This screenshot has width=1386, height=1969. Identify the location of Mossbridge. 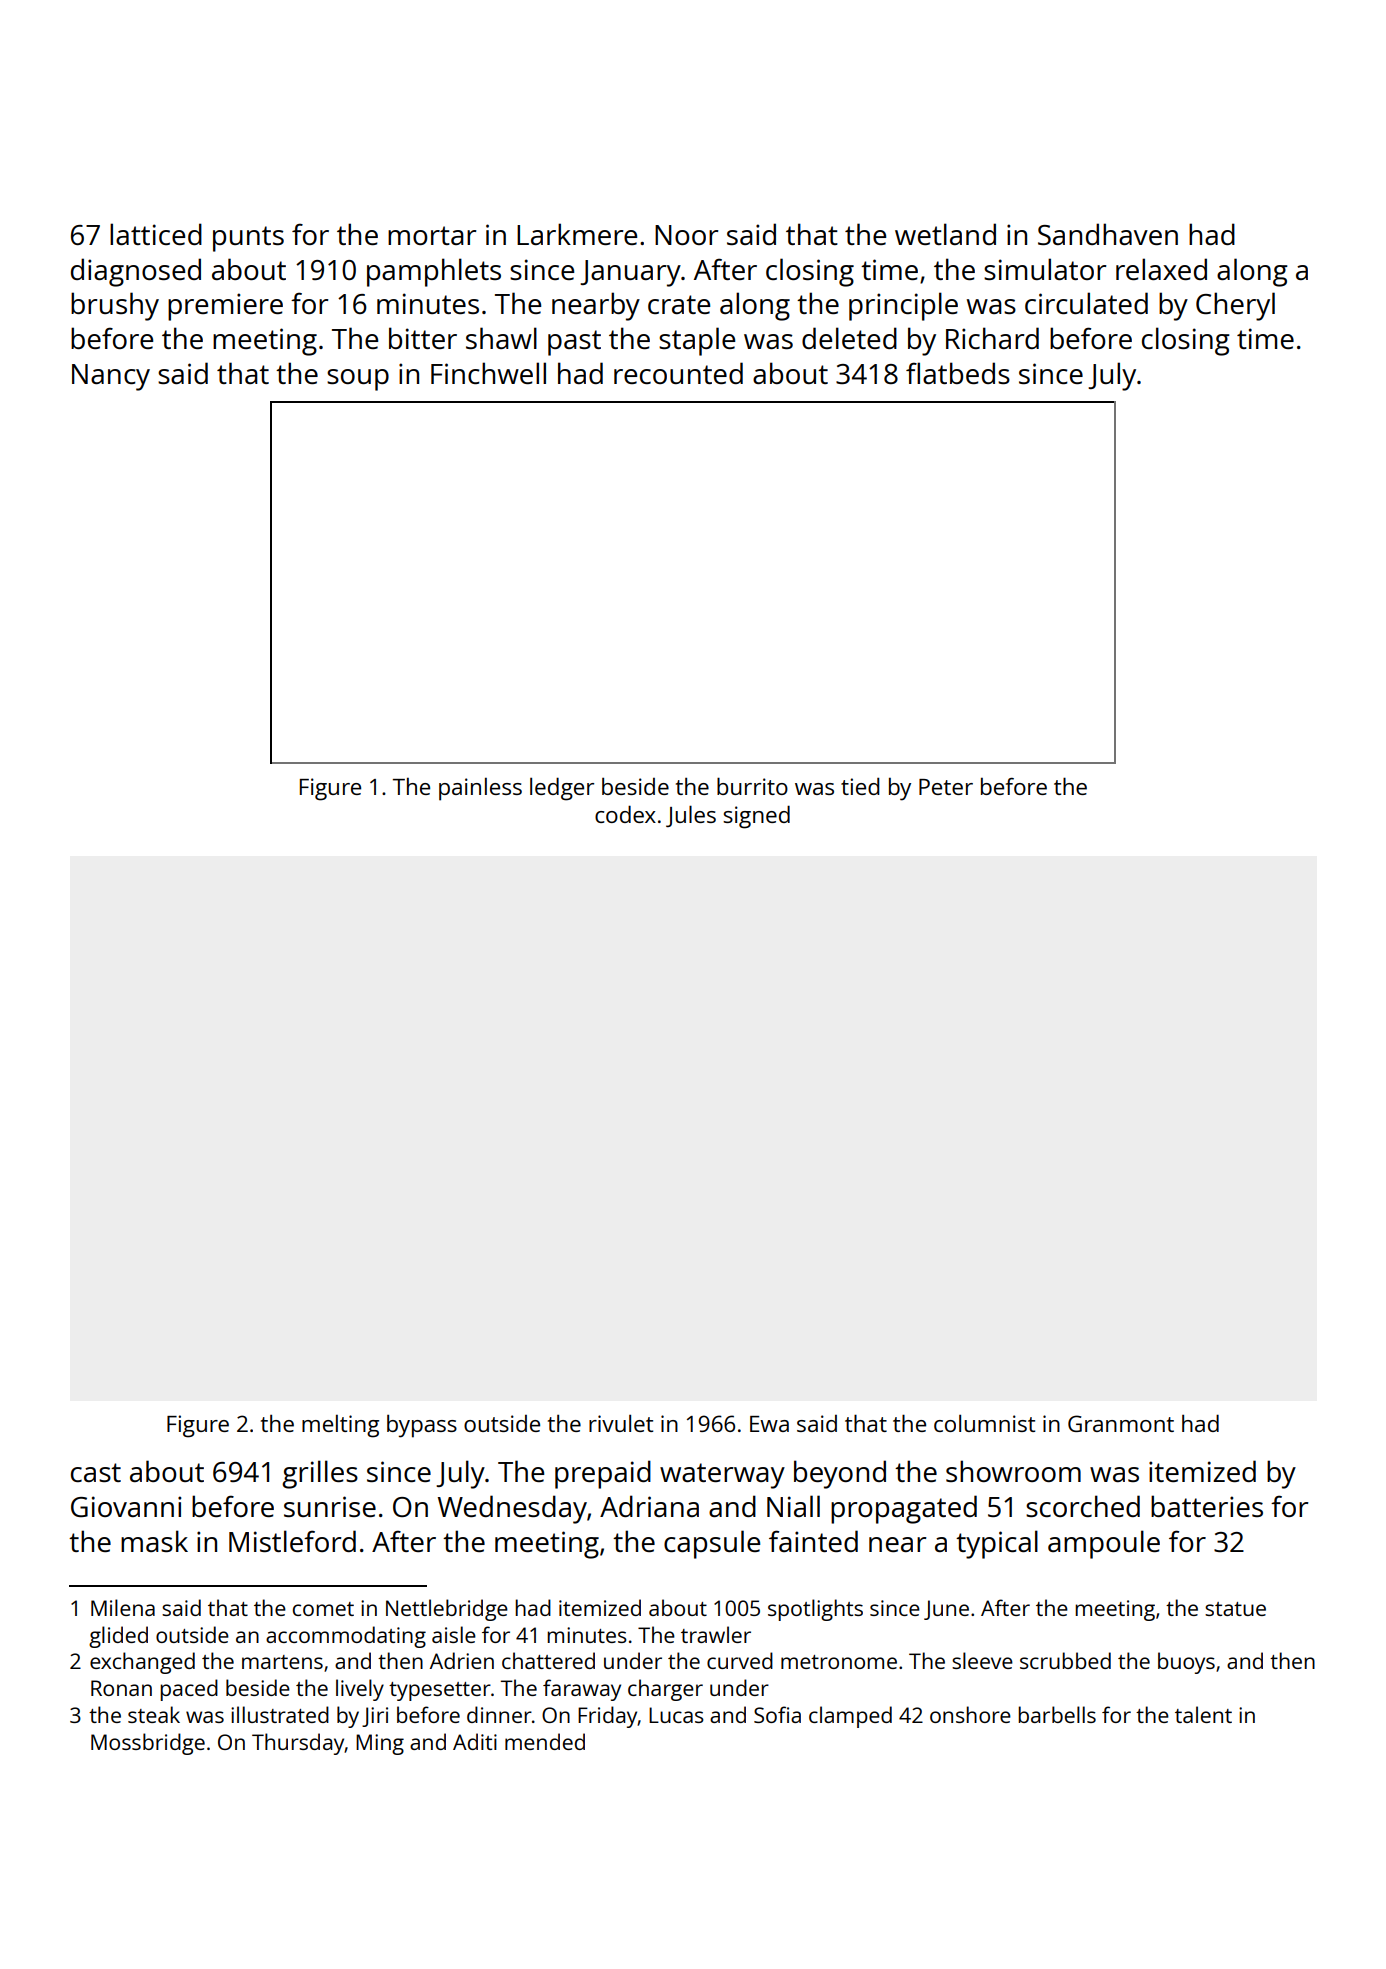
(148, 1744).
